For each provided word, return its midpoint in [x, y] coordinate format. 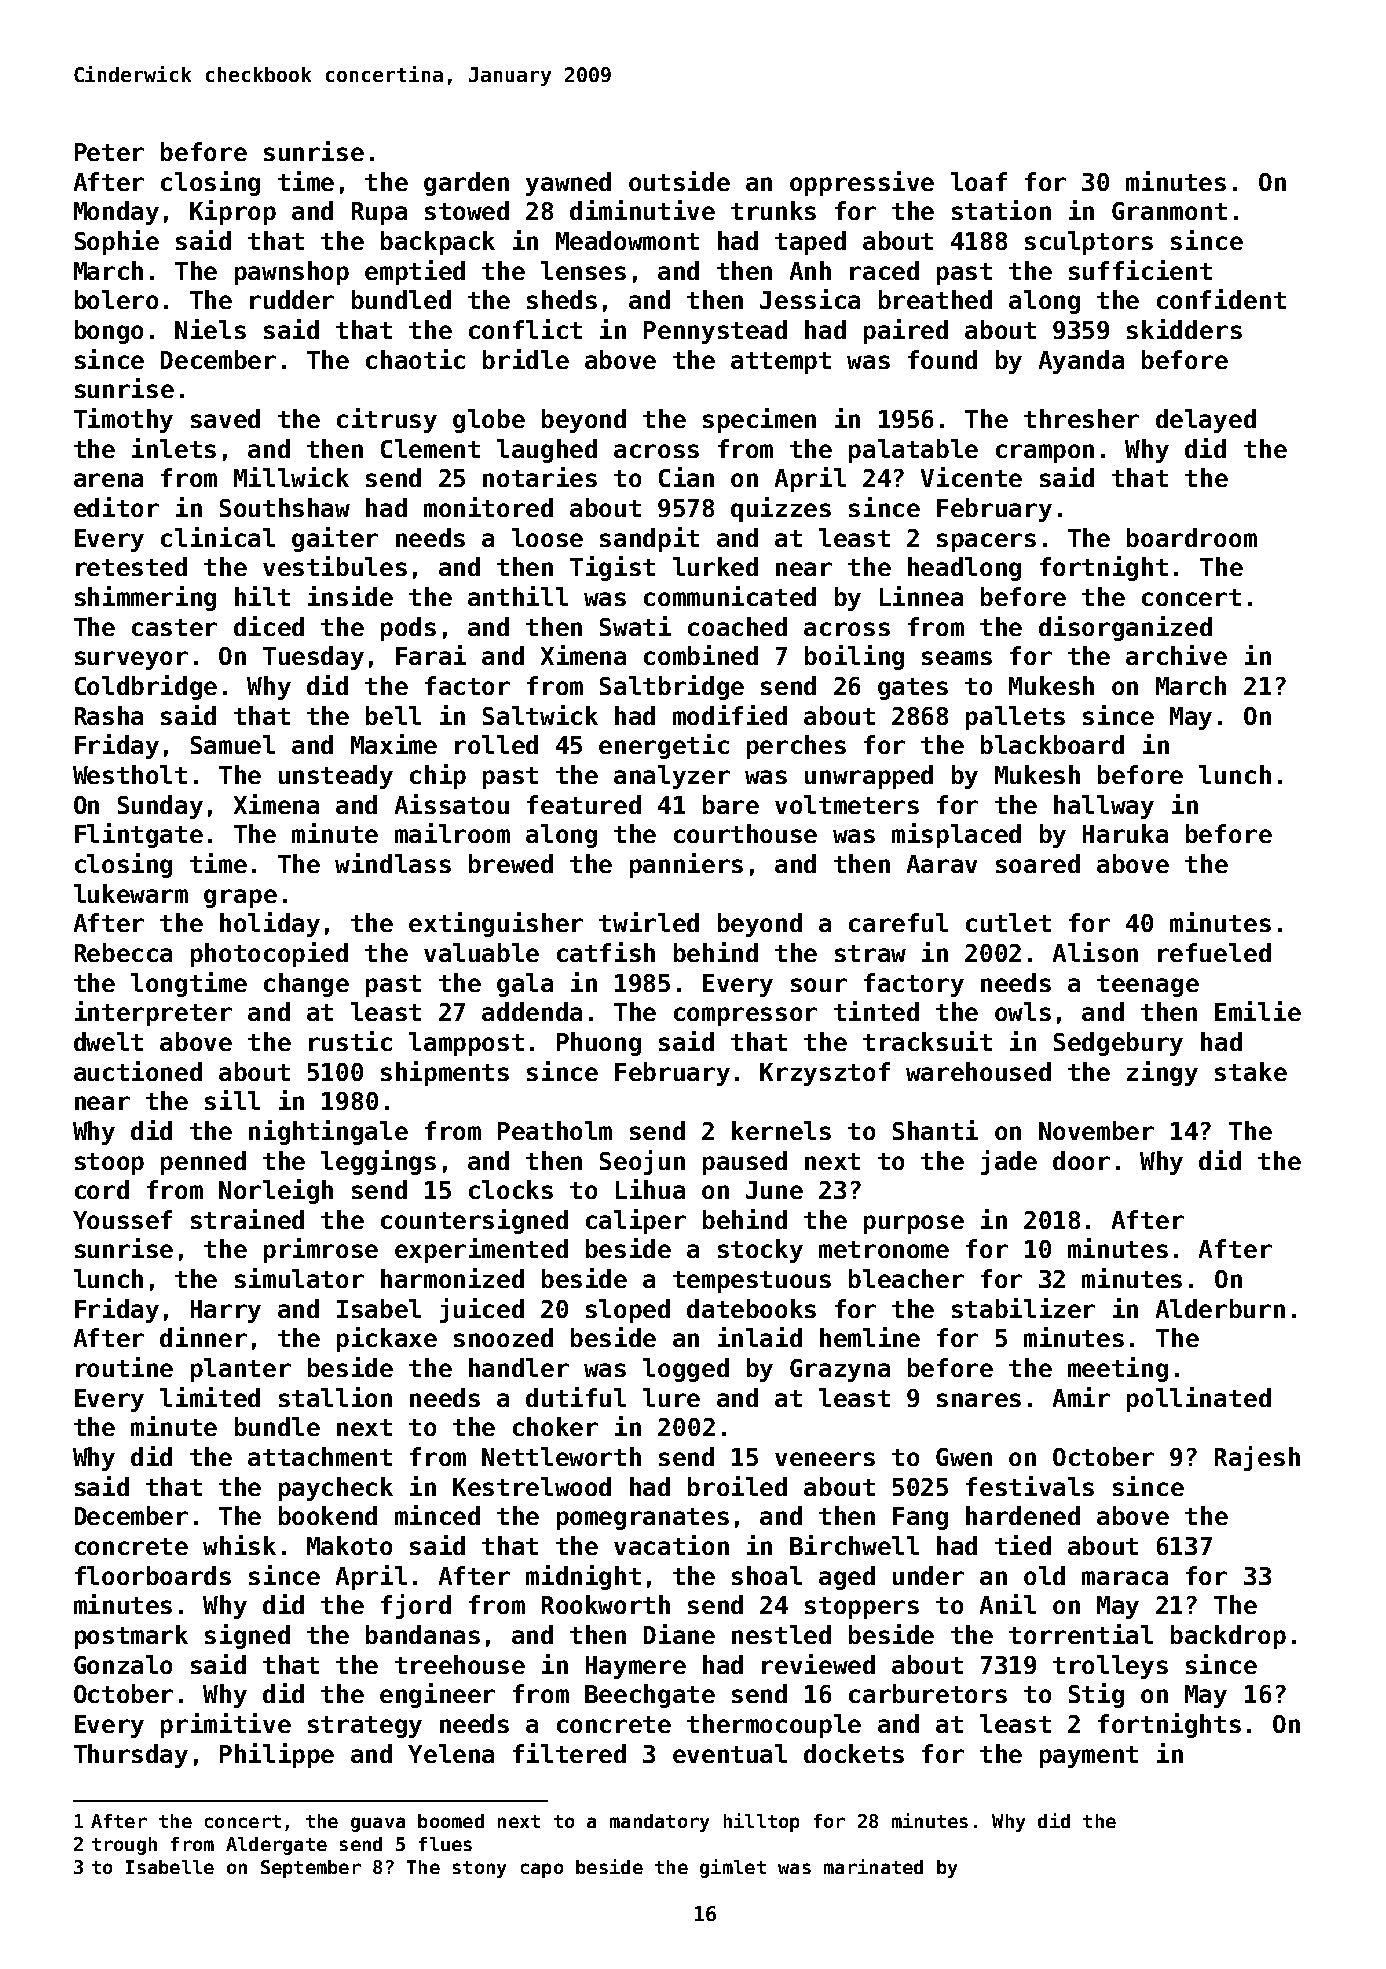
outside [679, 181]
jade [1009, 1162]
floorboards [153, 1575]
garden [466, 184]
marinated [873, 1866]
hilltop [761, 1822]
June [774, 1190]
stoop [109, 1164]
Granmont [1169, 211]
